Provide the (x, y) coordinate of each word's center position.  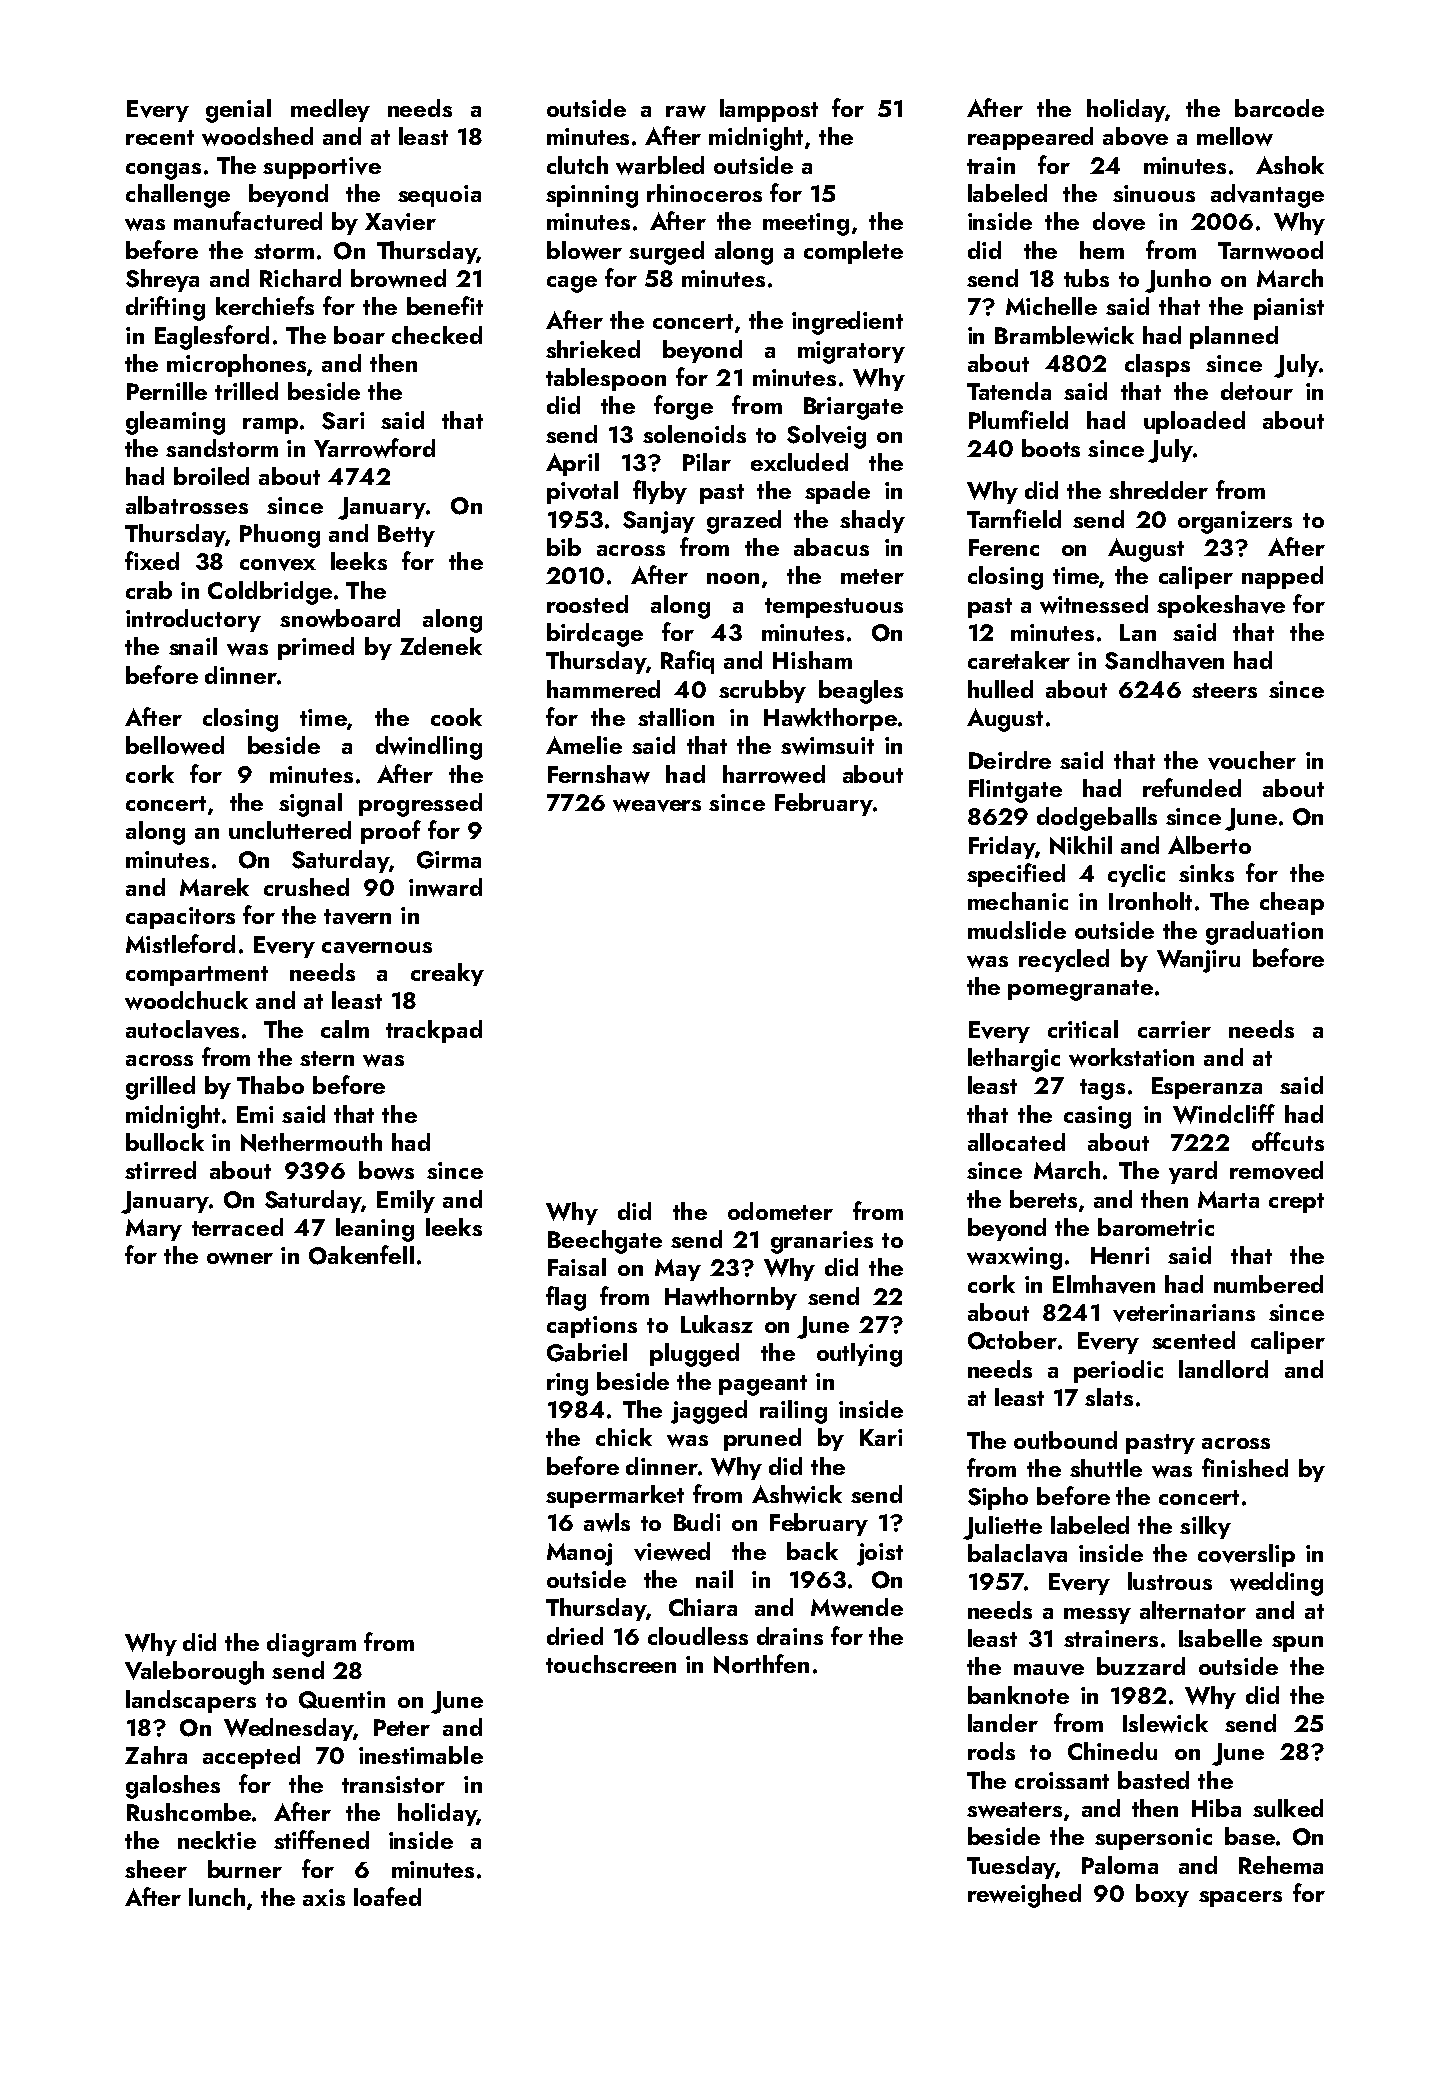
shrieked (593, 349)
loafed (387, 1896)
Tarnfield (1014, 518)
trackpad (434, 1031)
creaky (447, 974)
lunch (217, 1897)
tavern (357, 917)
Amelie (584, 745)
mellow (1235, 136)
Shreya (162, 280)
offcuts (1288, 1141)
